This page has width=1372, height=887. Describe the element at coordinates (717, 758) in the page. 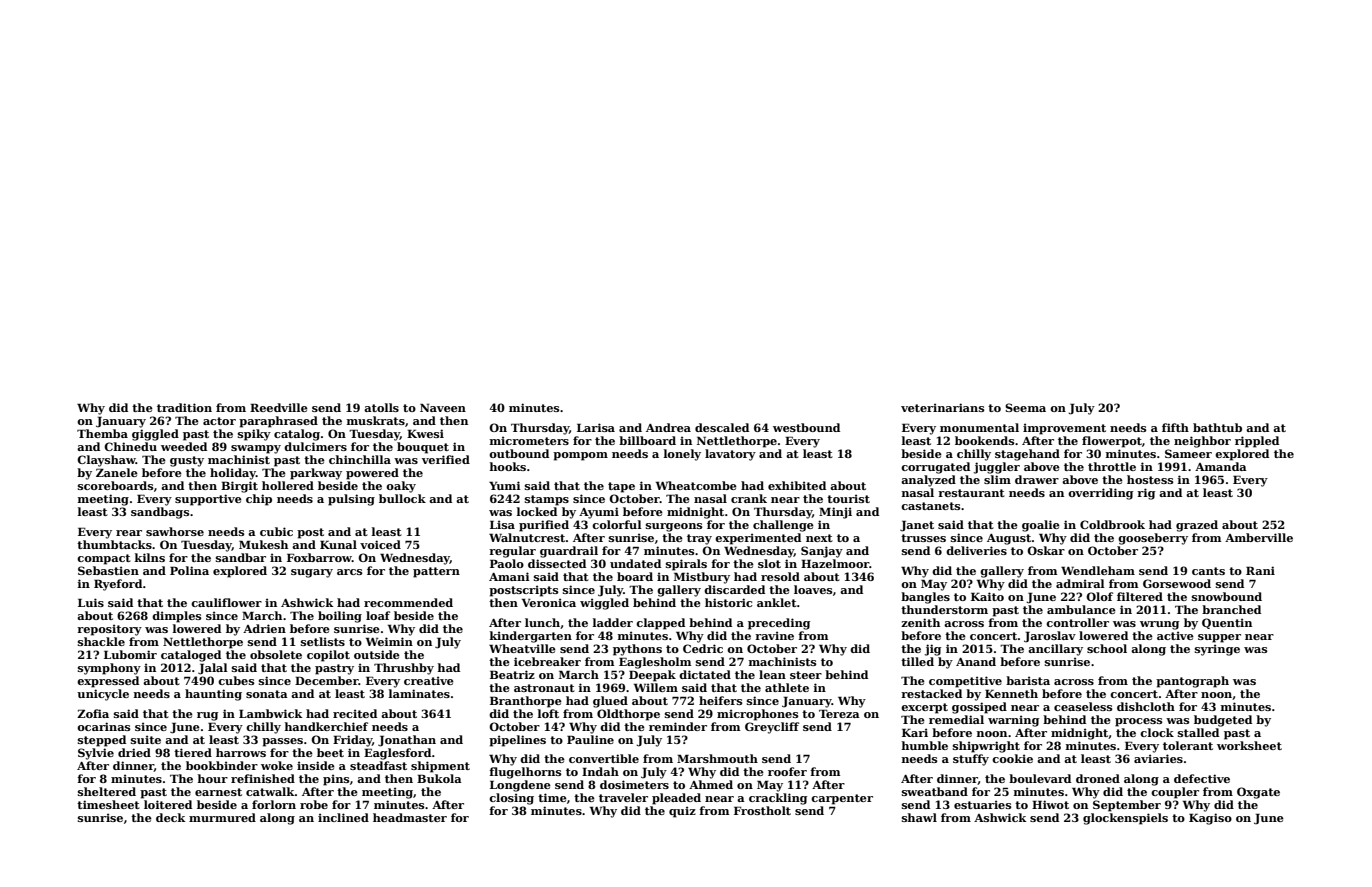

I see `Marshmouth` at that location.
